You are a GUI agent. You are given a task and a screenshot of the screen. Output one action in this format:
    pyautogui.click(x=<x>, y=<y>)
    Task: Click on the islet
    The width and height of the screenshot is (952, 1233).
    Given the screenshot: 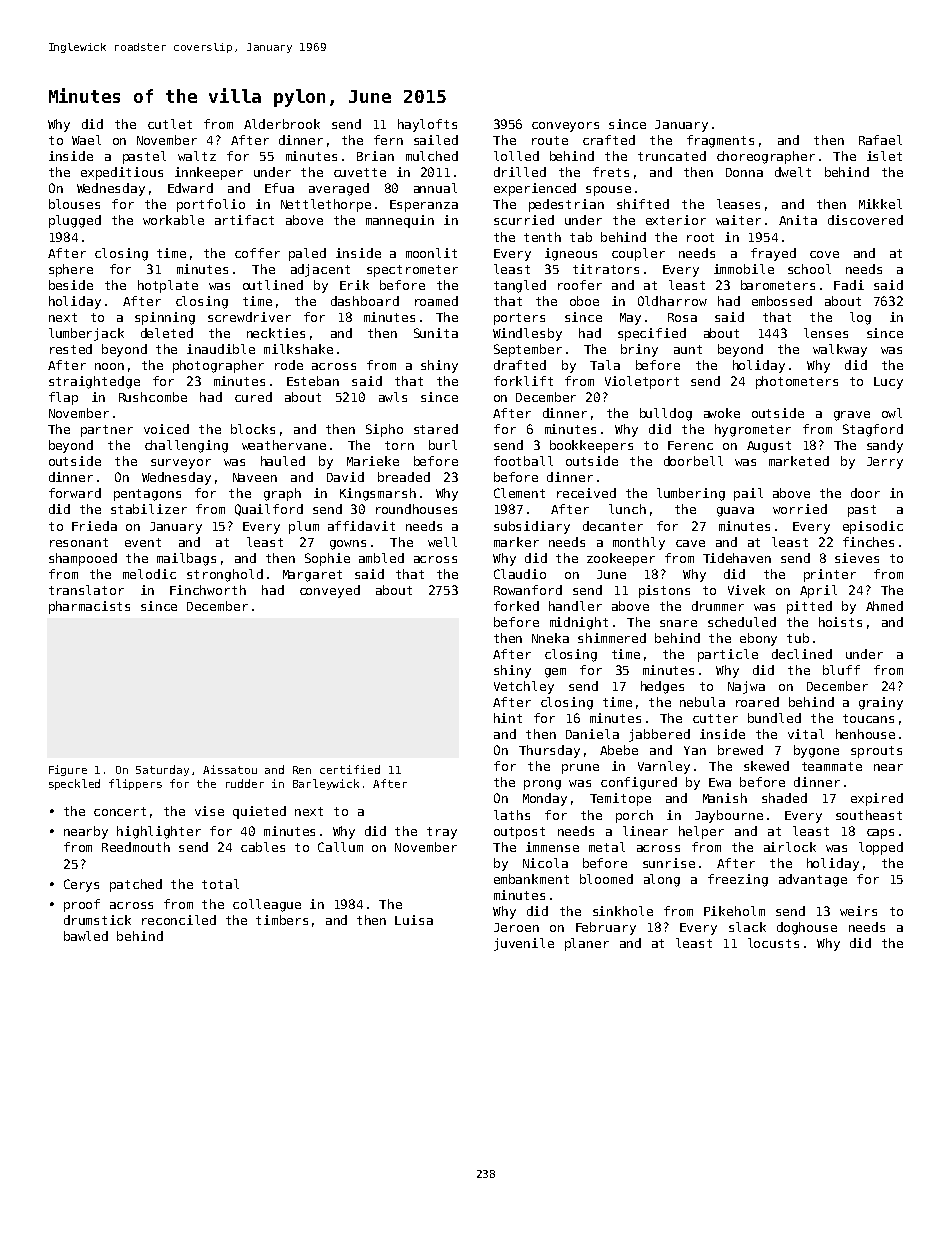 What is the action you would take?
    pyautogui.click(x=884, y=156)
